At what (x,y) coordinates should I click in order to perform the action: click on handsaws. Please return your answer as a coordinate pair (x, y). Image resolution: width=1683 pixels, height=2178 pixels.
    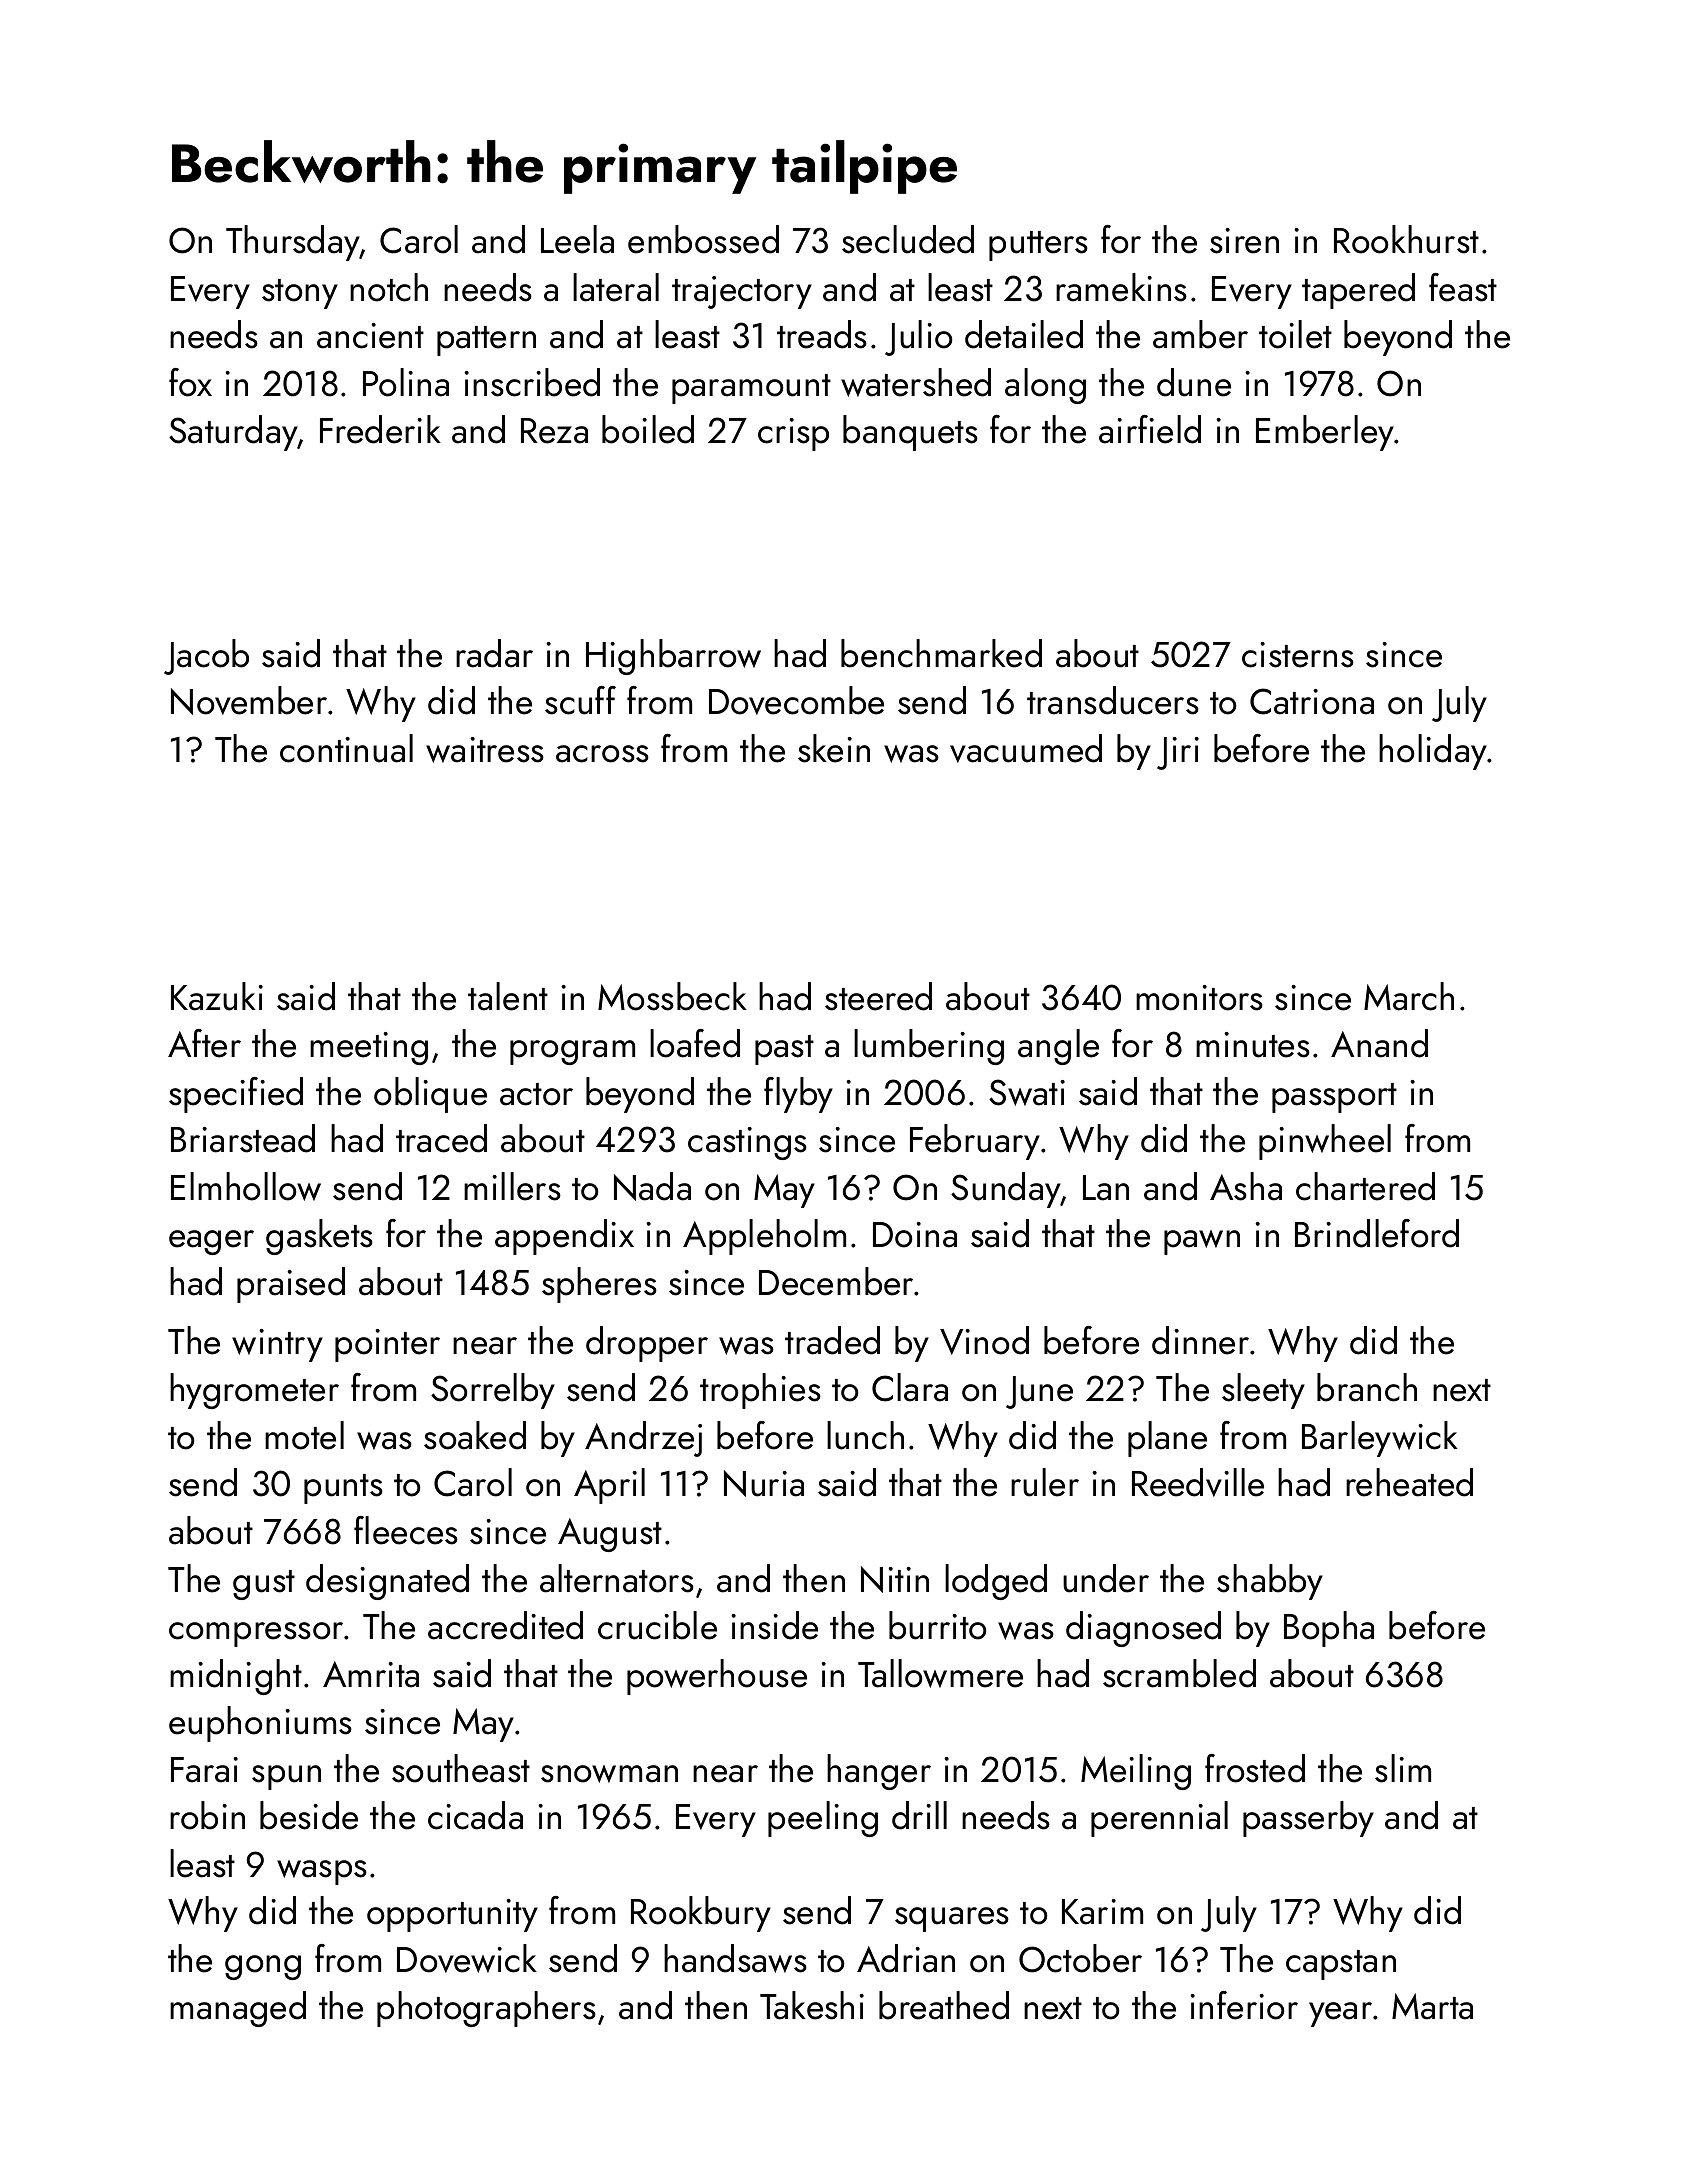
    Looking at the image, I should click on (735, 1958).
